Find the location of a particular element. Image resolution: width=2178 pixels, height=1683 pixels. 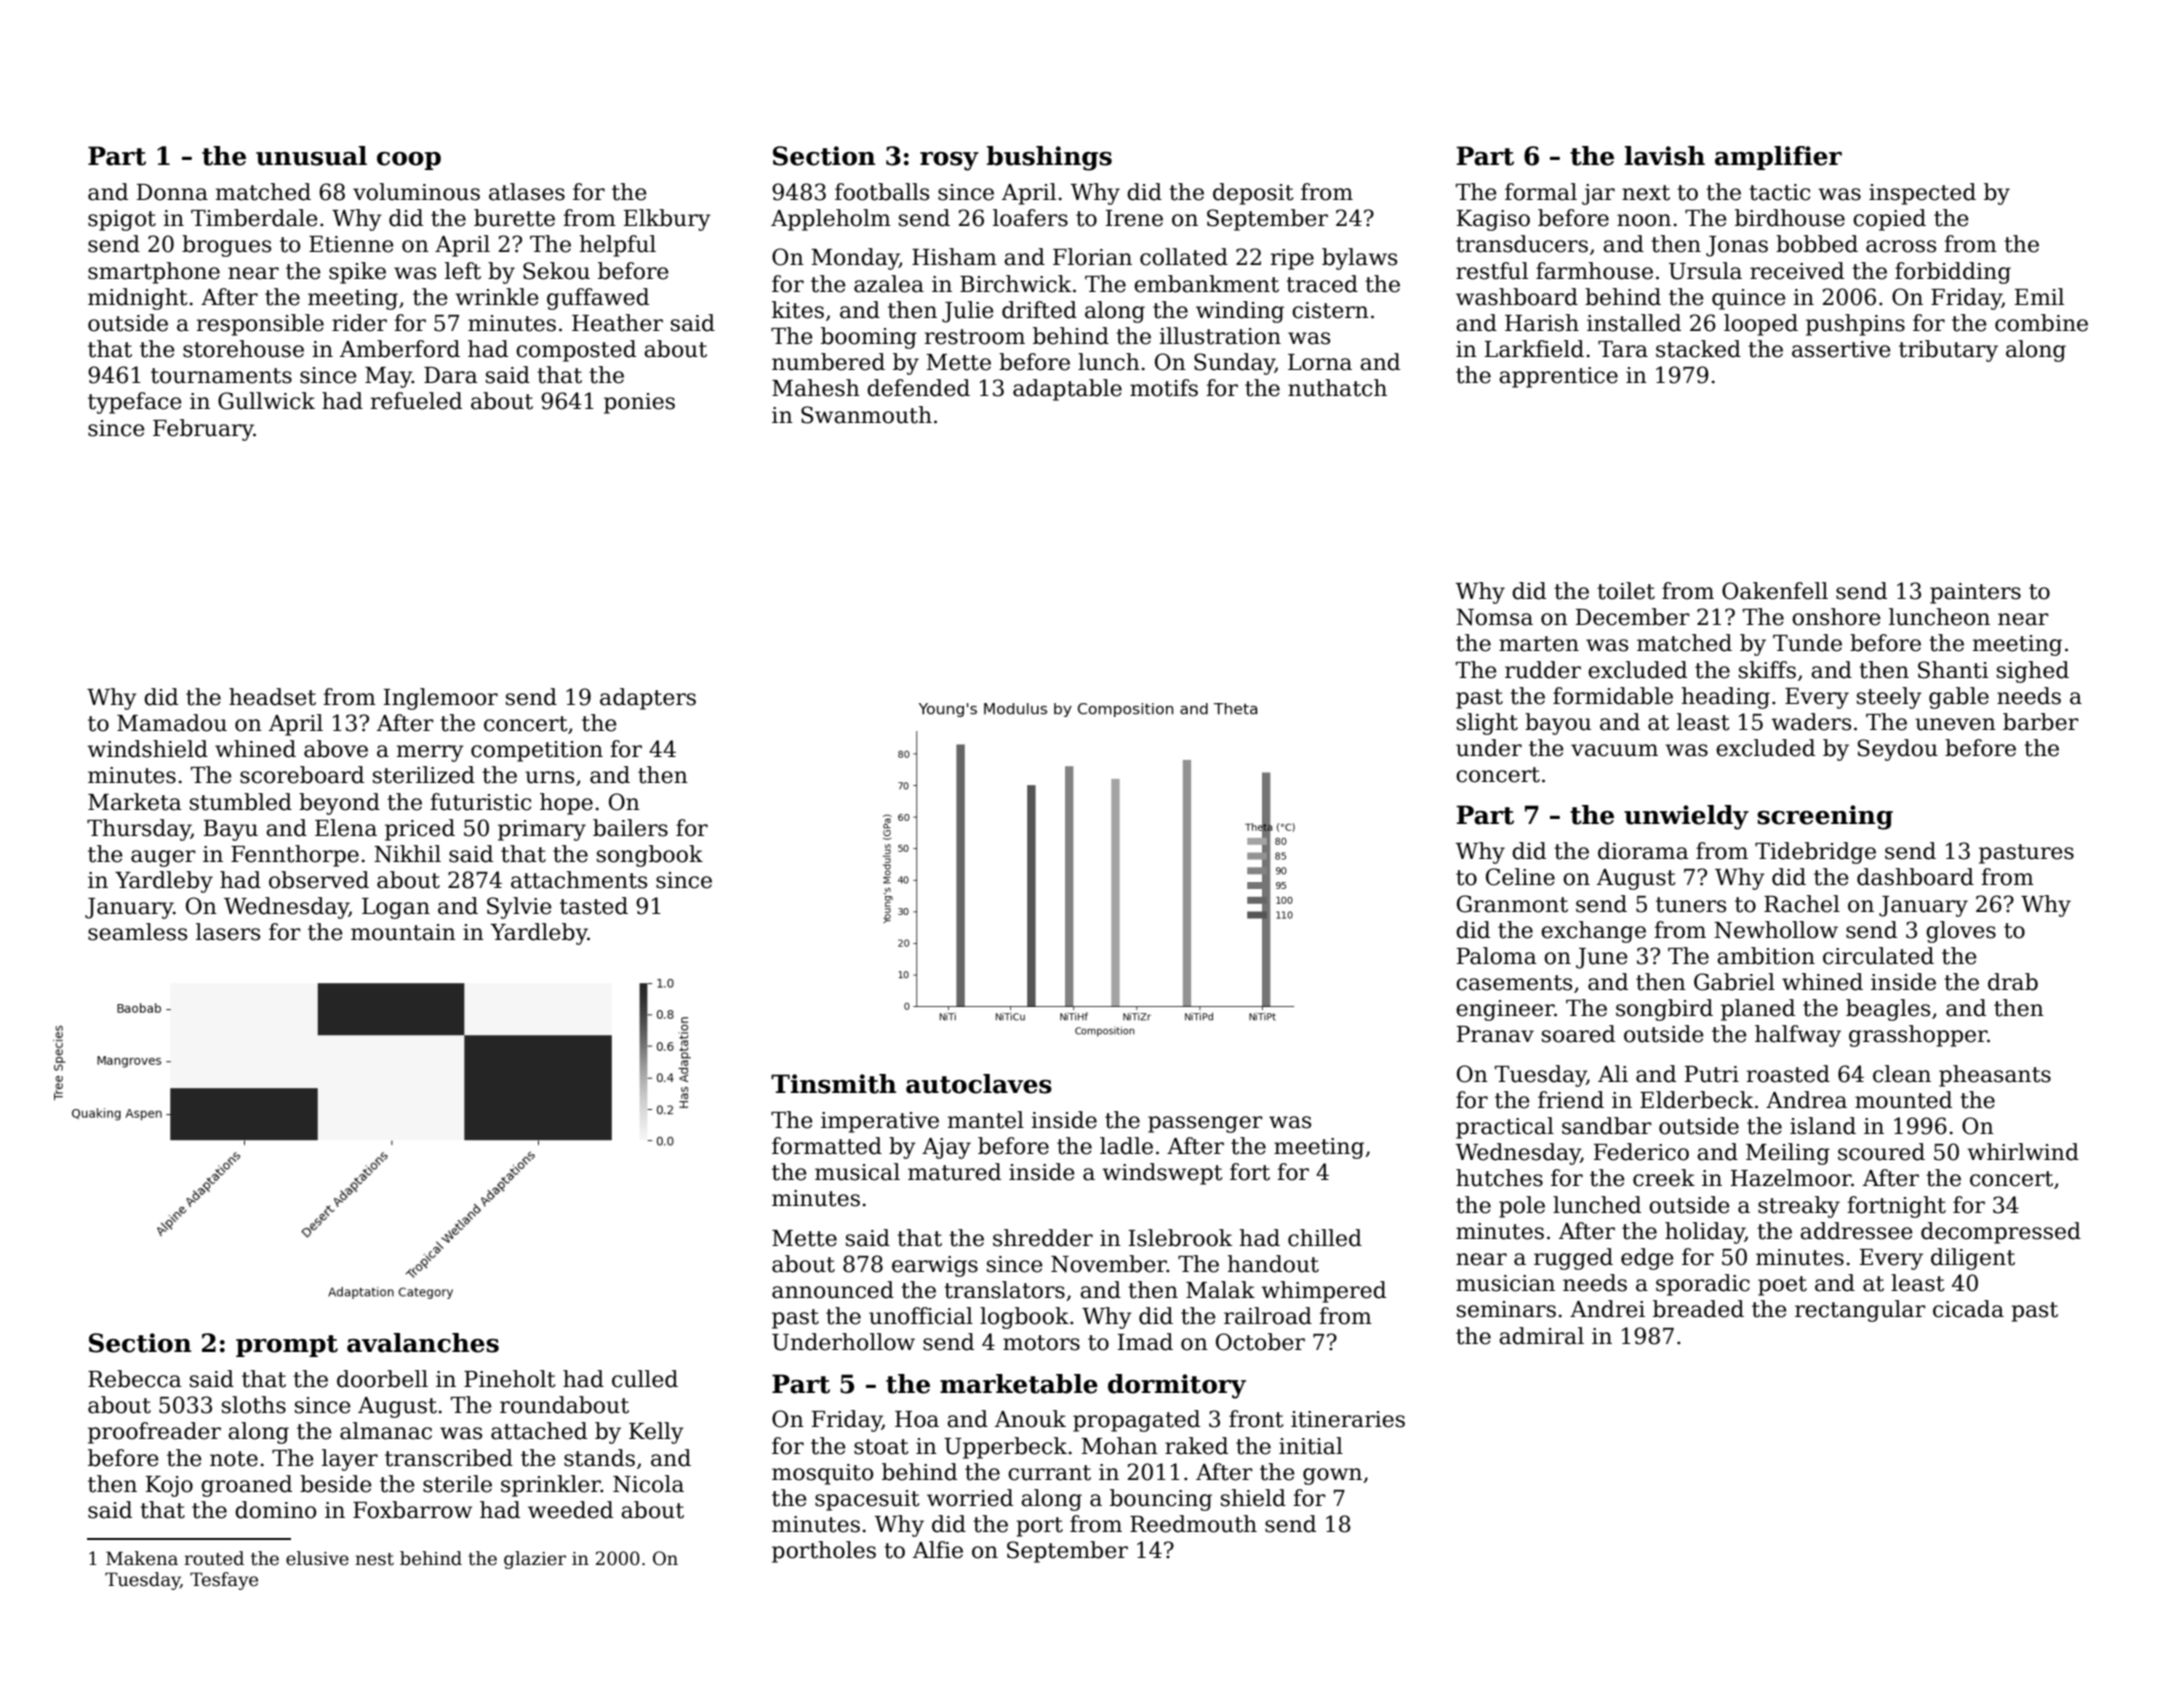

lavish is located at coordinates (1665, 156).
